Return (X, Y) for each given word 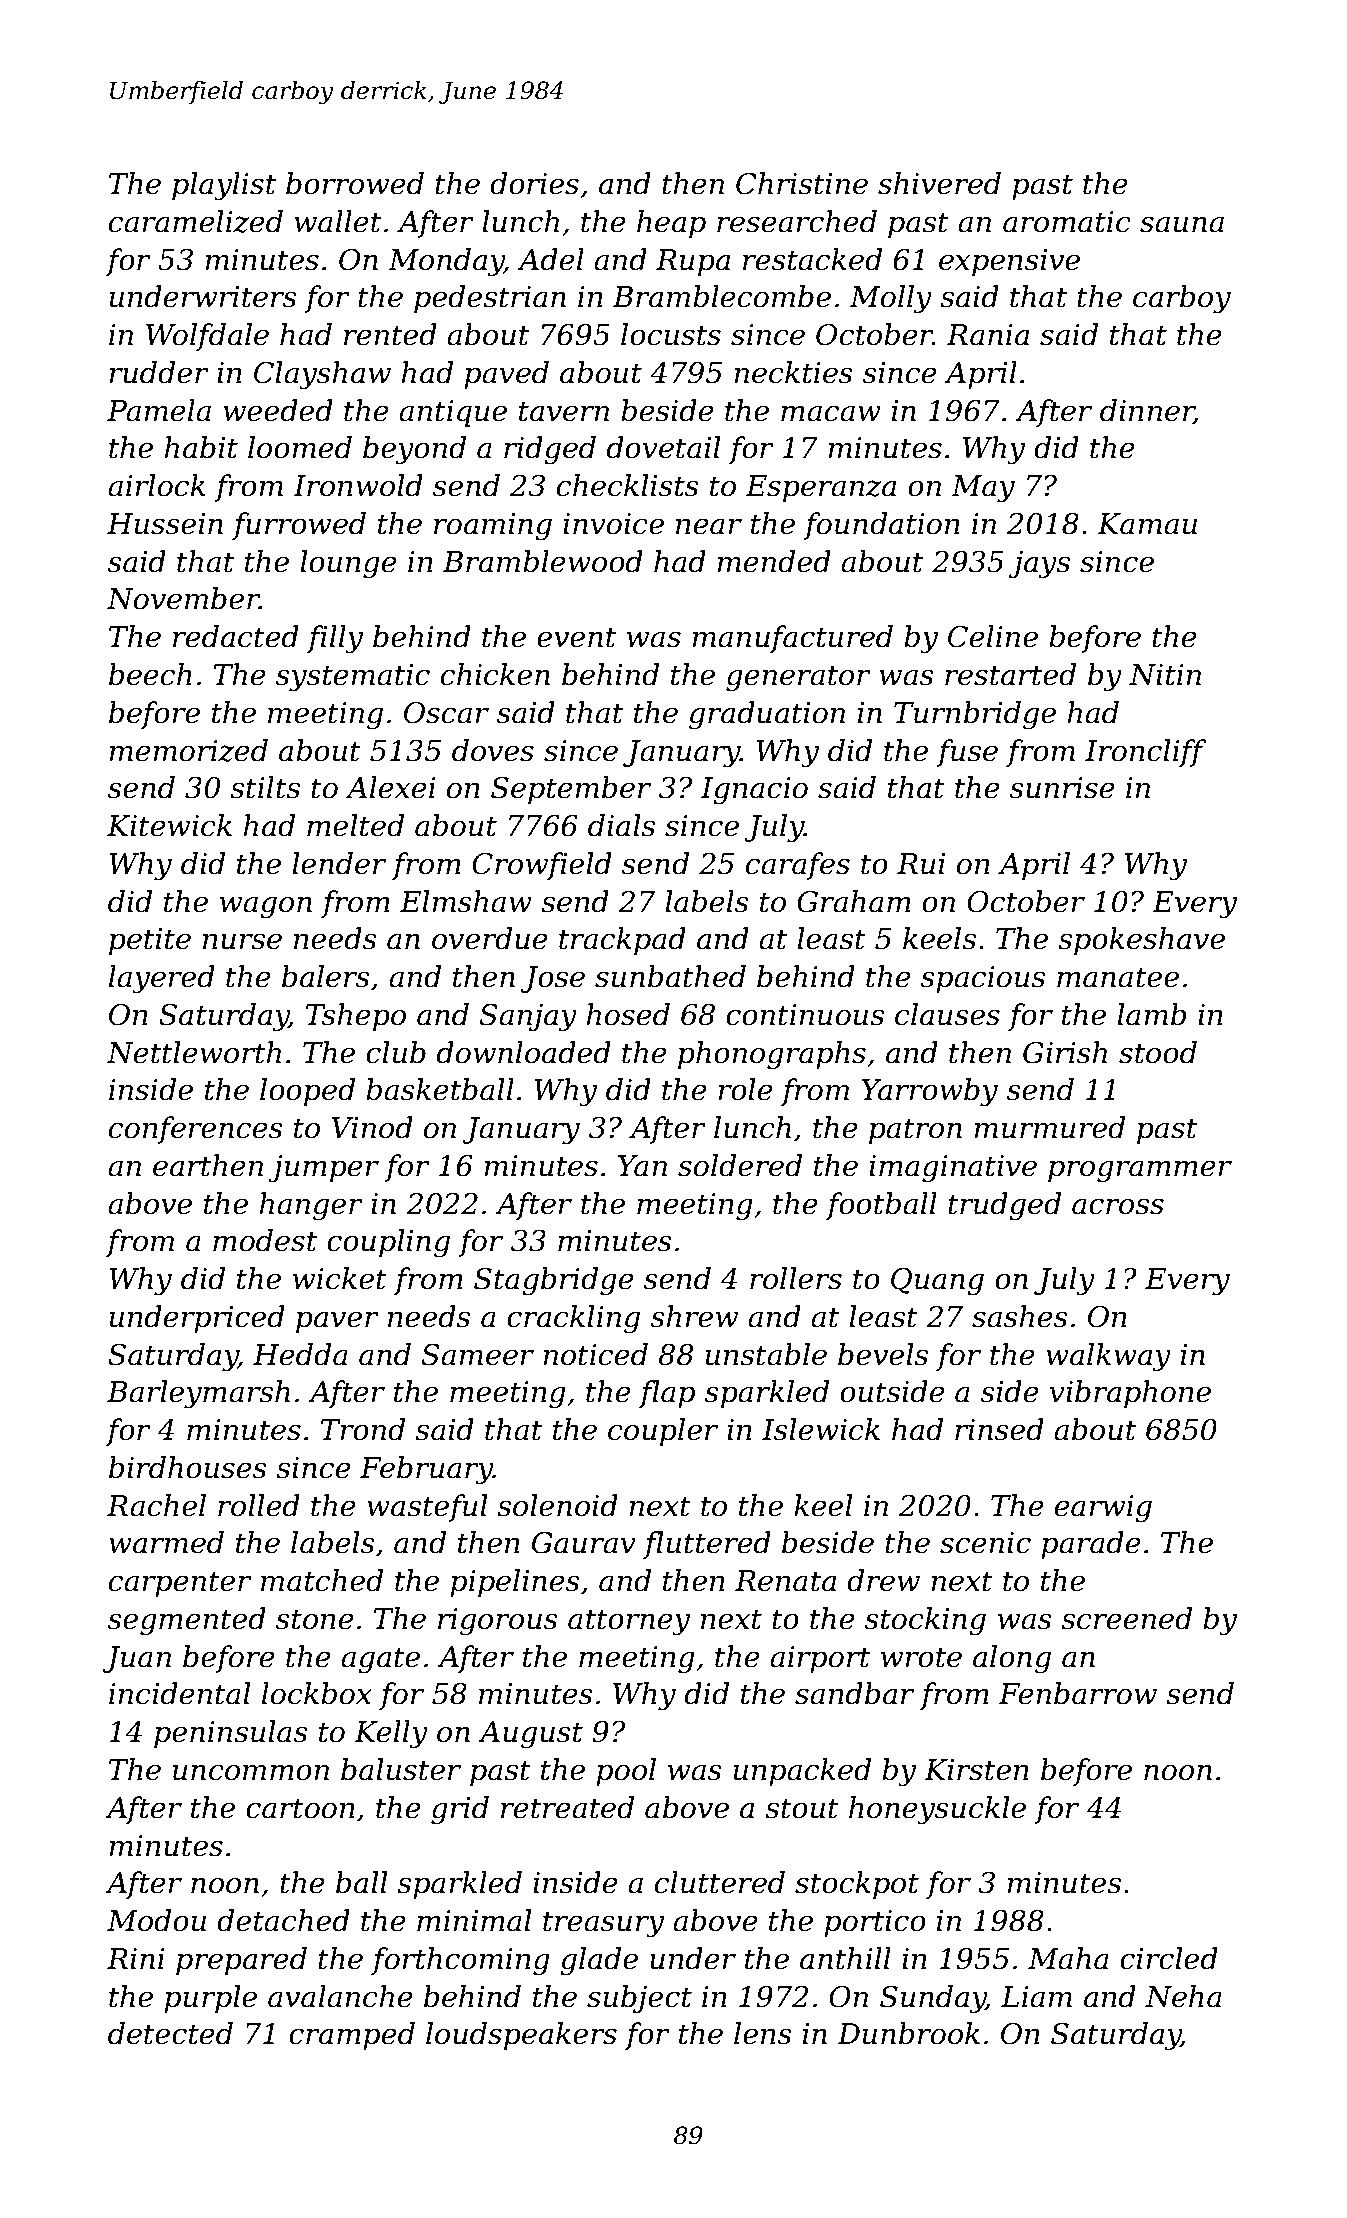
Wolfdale (207, 337)
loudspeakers (521, 2036)
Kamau (1147, 524)
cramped (352, 2036)
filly (335, 639)
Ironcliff (1145, 753)
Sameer (478, 1355)
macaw (831, 413)
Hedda (300, 1354)
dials (621, 825)
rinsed (999, 1429)
